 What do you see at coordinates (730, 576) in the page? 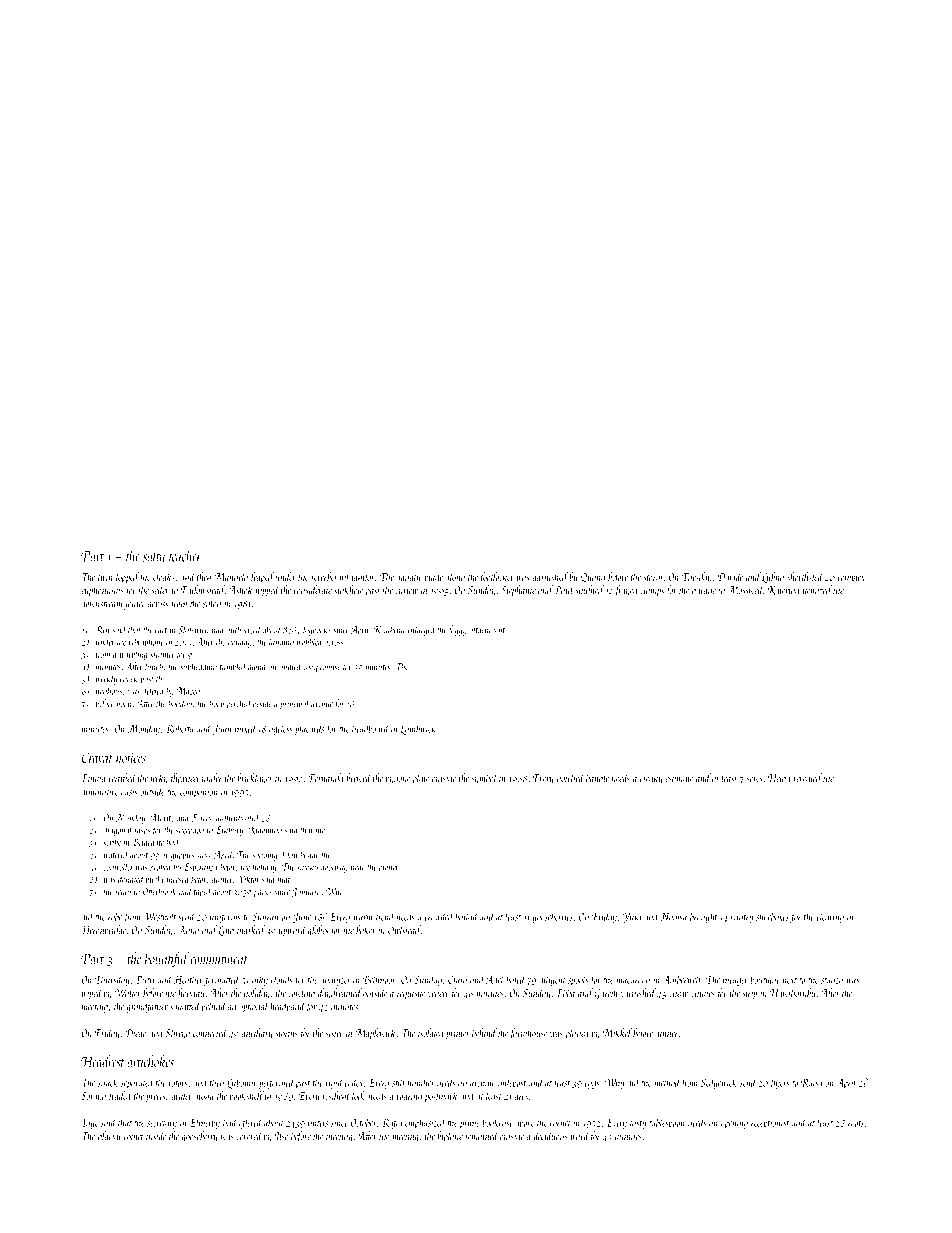
I see `Davide` at bounding box center [730, 576].
